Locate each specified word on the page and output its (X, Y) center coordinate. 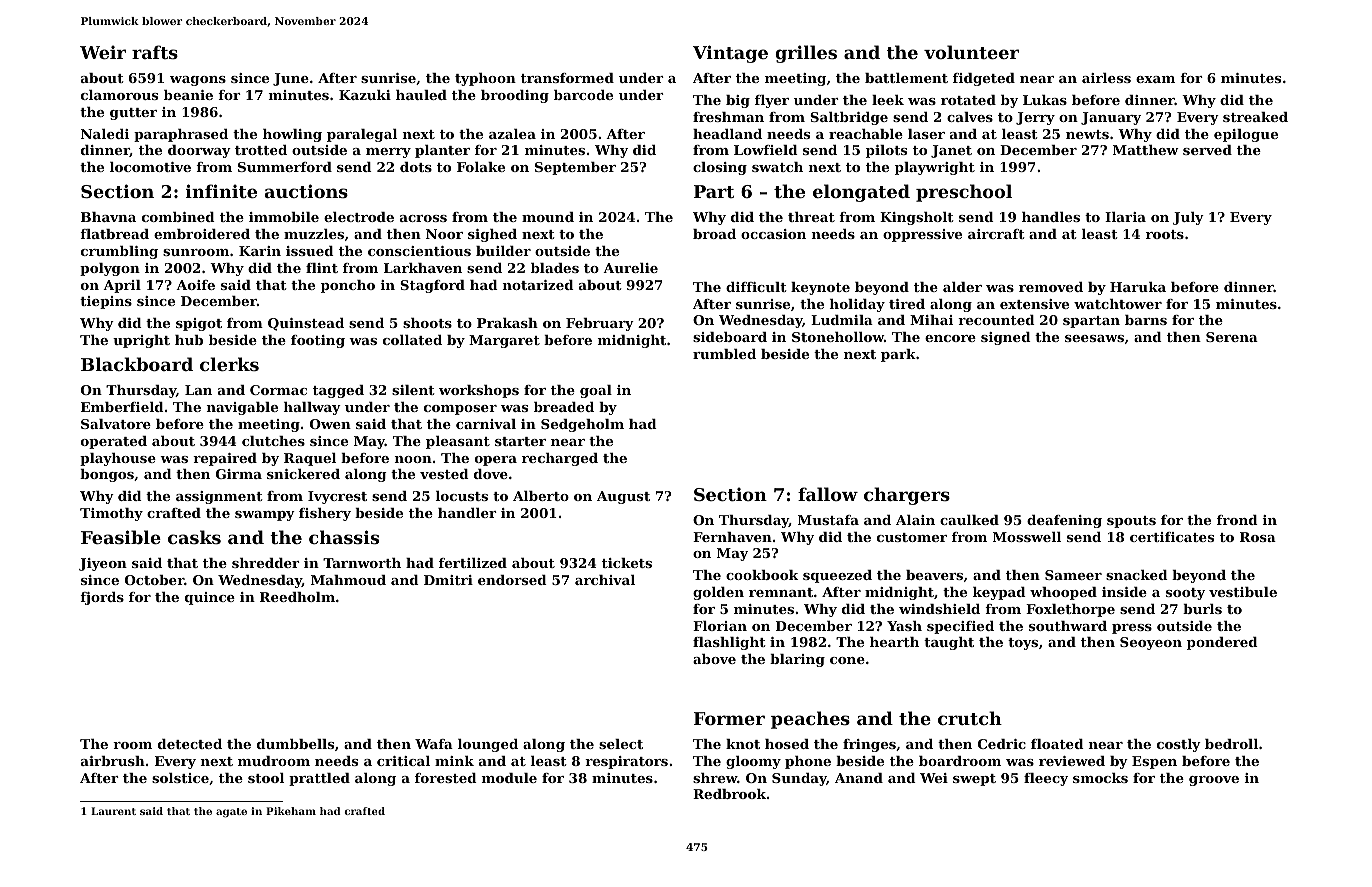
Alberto (541, 496)
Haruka (1138, 287)
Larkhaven (423, 268)
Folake (481, 167)
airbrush (113, 761)
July (1188, 218)
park (898, 355)
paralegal (362, 135)
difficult (756, 287)
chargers (907, 496)
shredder (265, 563)
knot (743, 744)
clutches (273, 441)
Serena (1232, 337)
